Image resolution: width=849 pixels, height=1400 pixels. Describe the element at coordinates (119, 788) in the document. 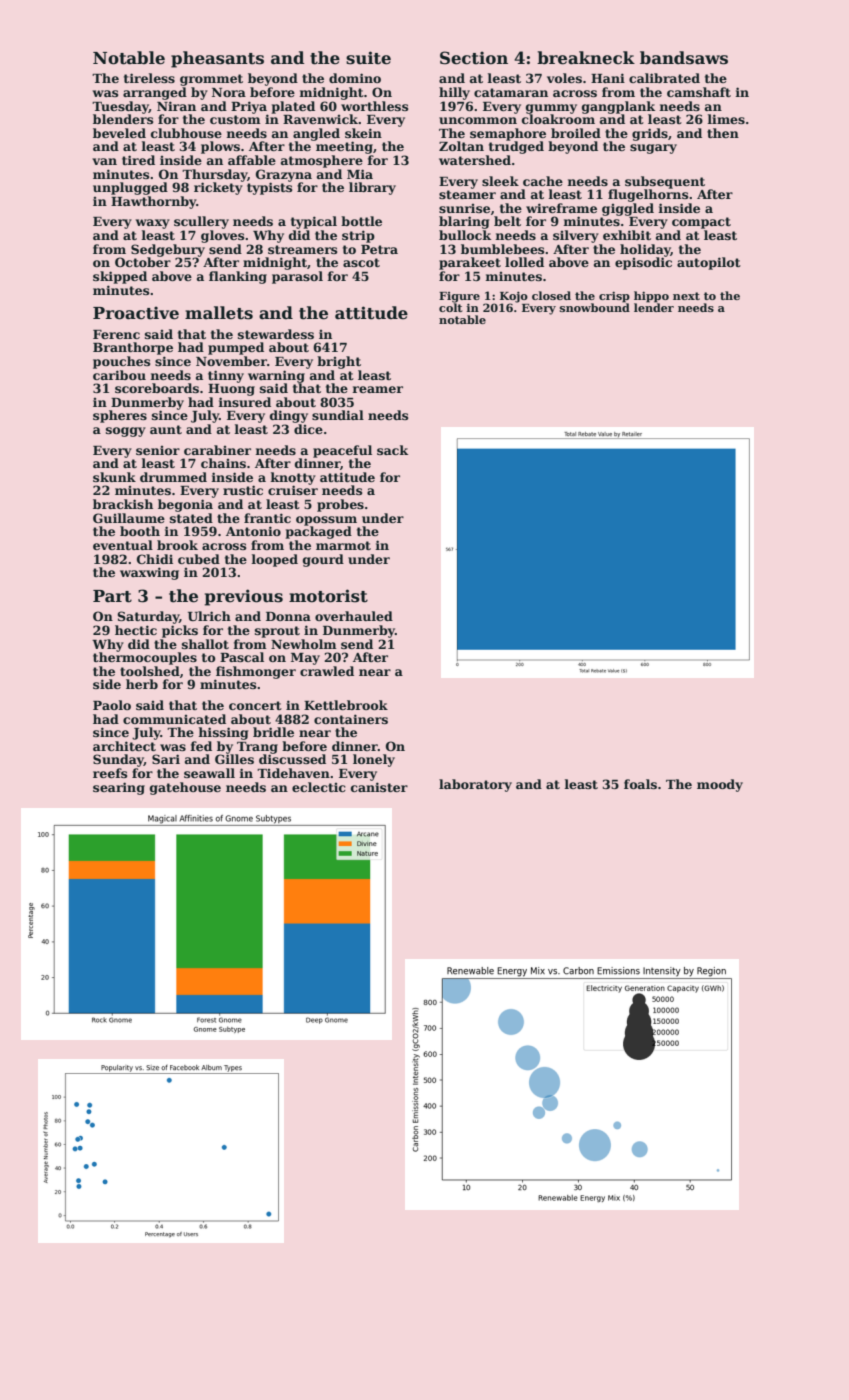

I see `searing` at that location.
